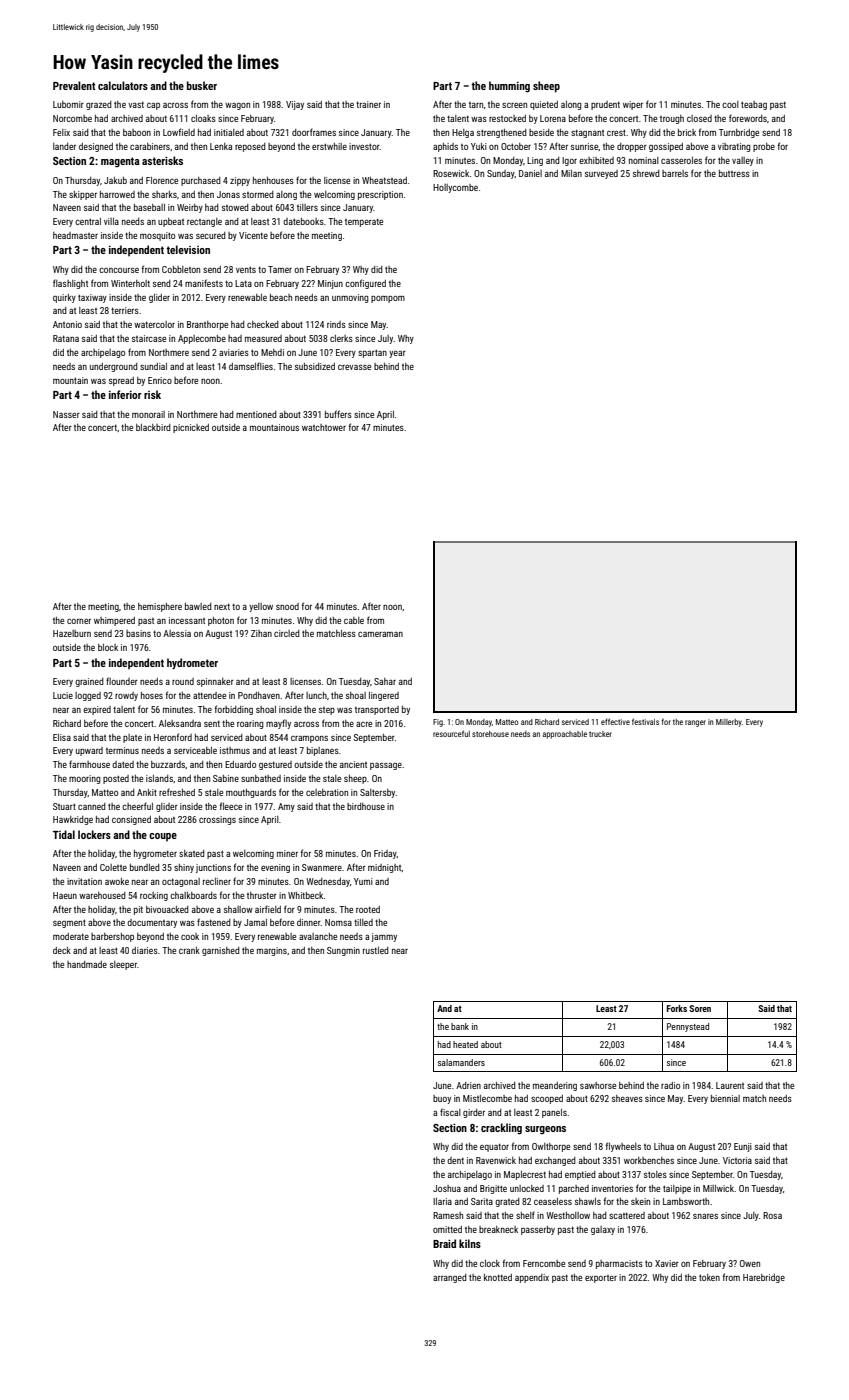  I want to click on arranged, so click(450, 1278).
